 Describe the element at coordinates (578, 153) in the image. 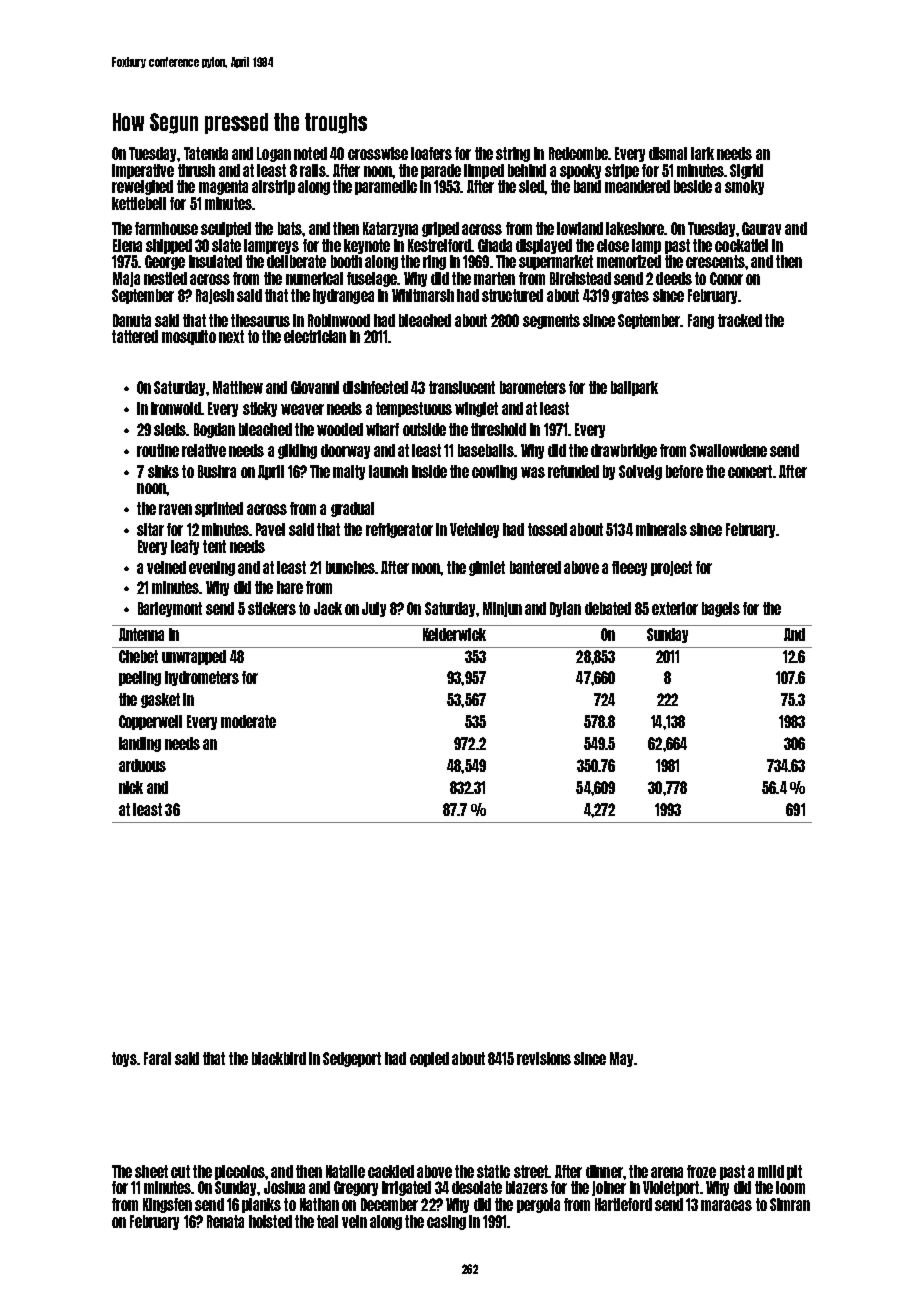

I see `Redcombe` at that location.
